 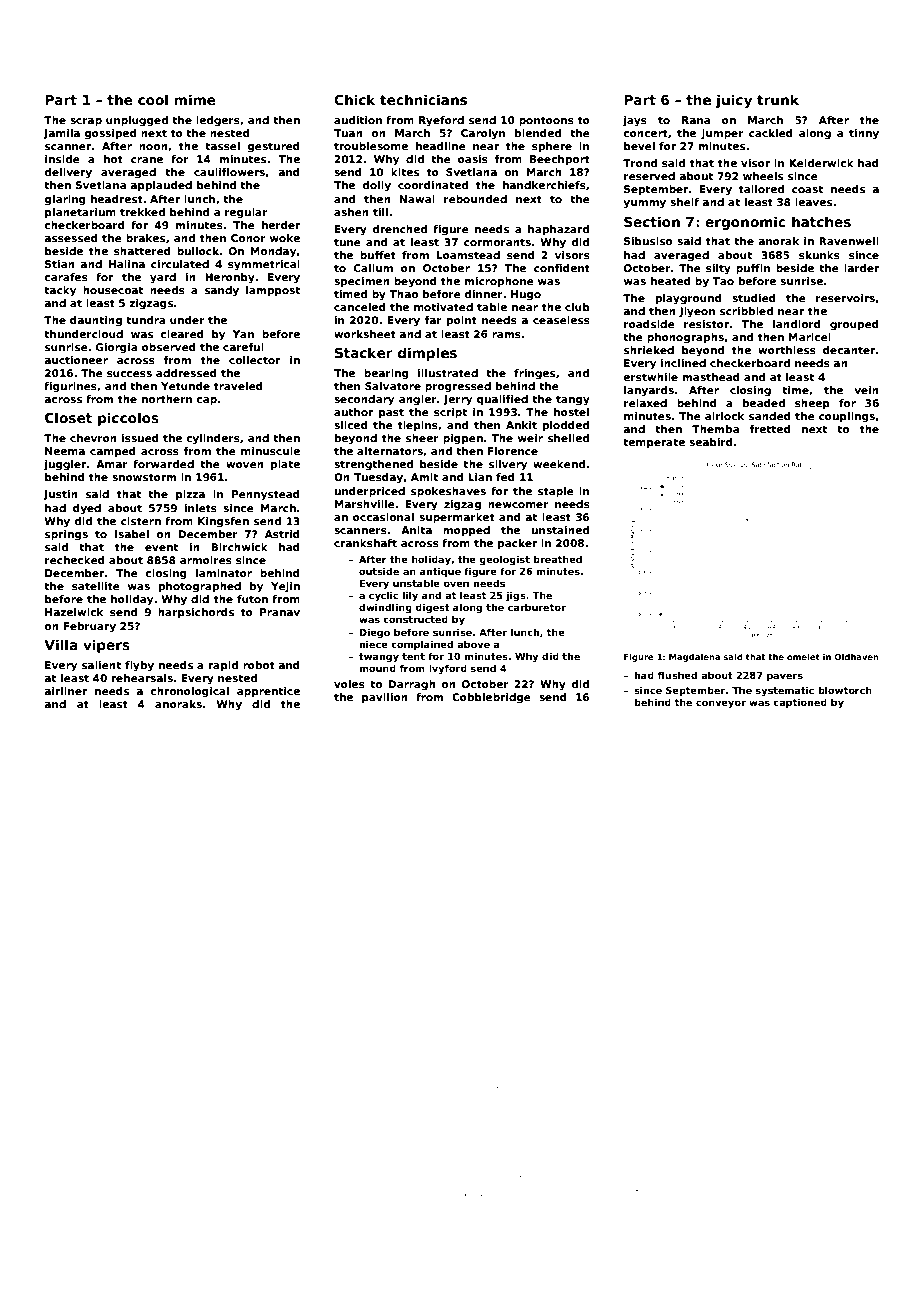 I want to click on chronological, so click(x=189, y=692).
